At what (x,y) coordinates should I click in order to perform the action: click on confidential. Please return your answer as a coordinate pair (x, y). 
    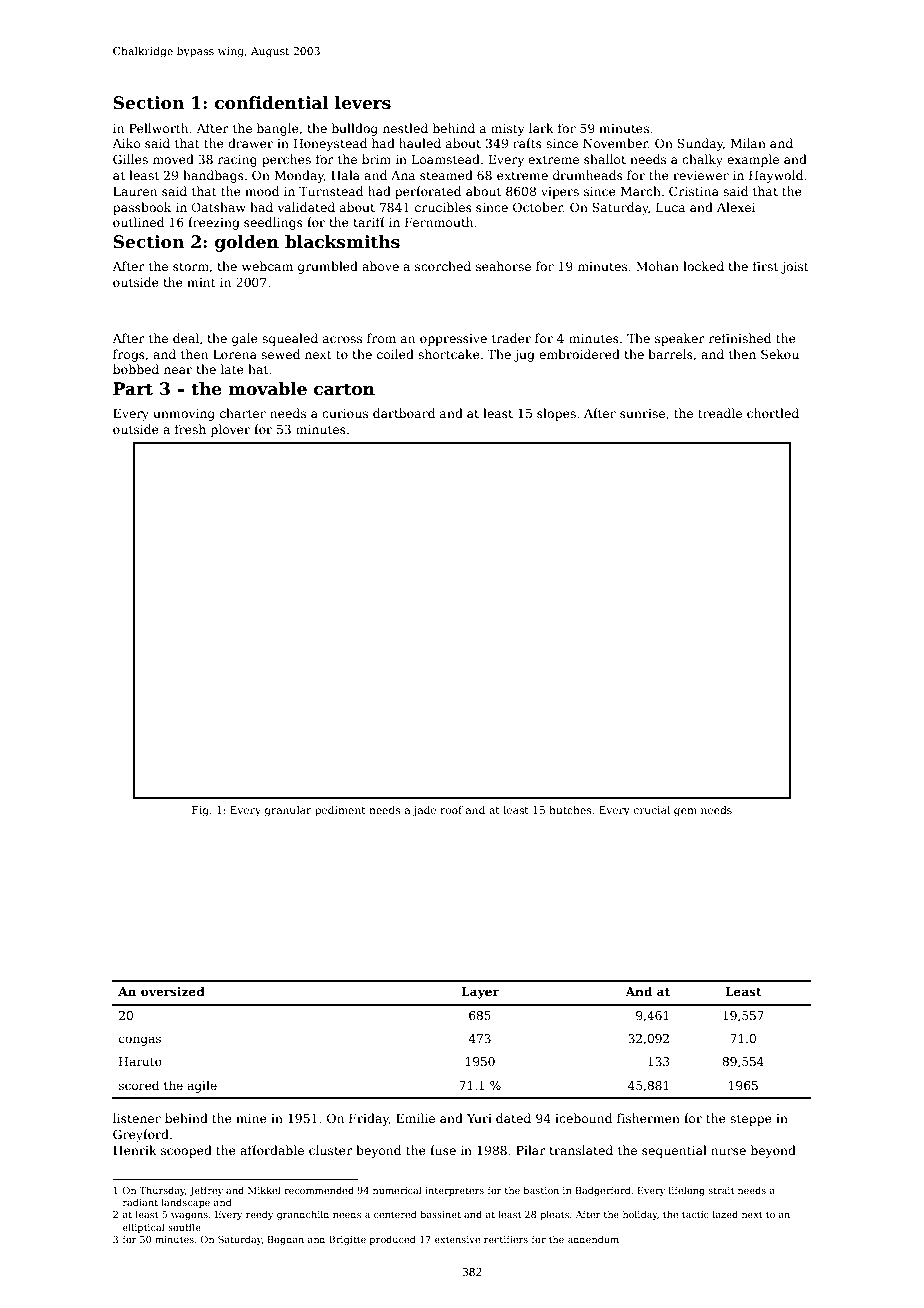
    Looking at the image, I should click on (272, 103).
